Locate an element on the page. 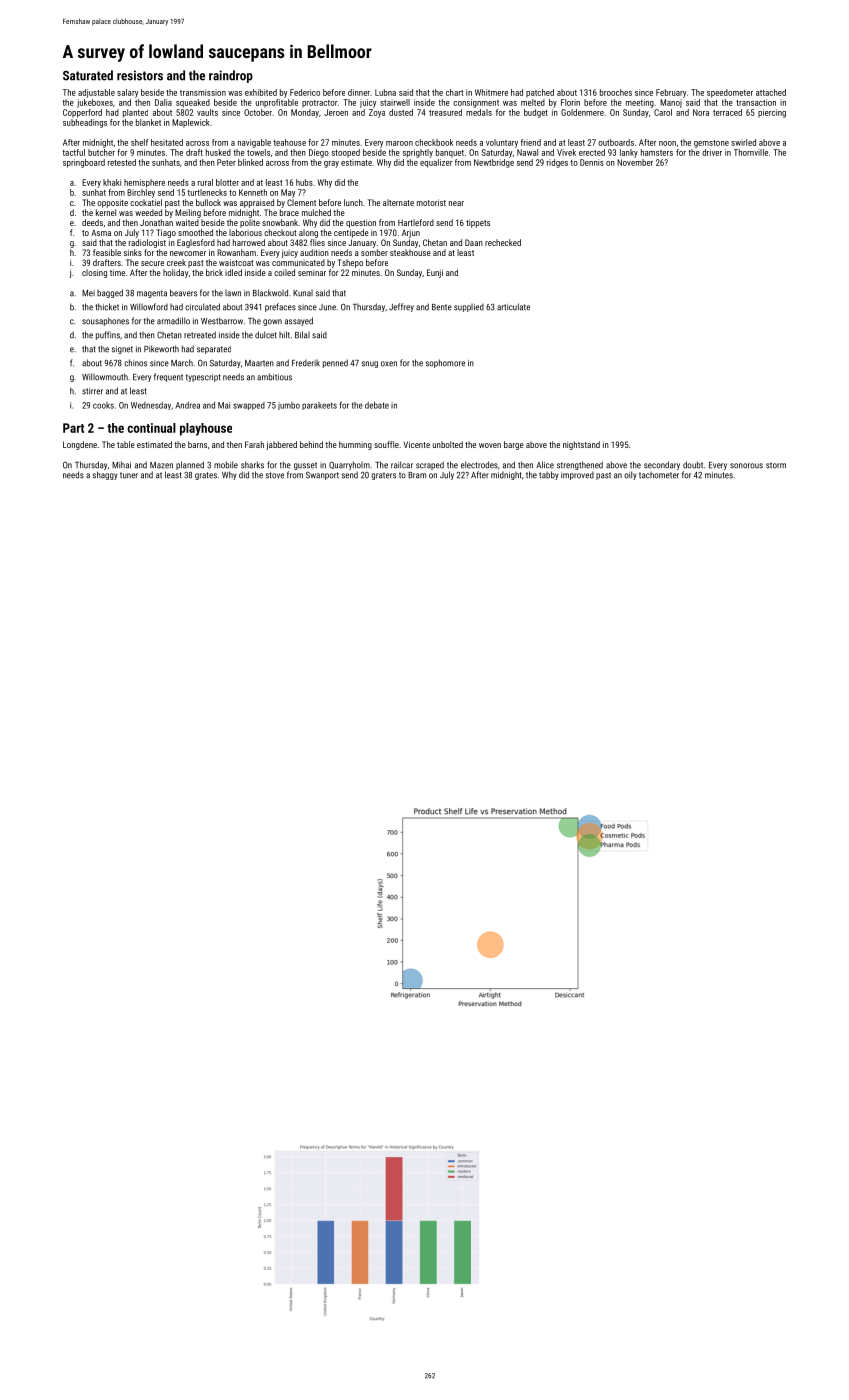  Eunji is located at coordinates (435, 273).
